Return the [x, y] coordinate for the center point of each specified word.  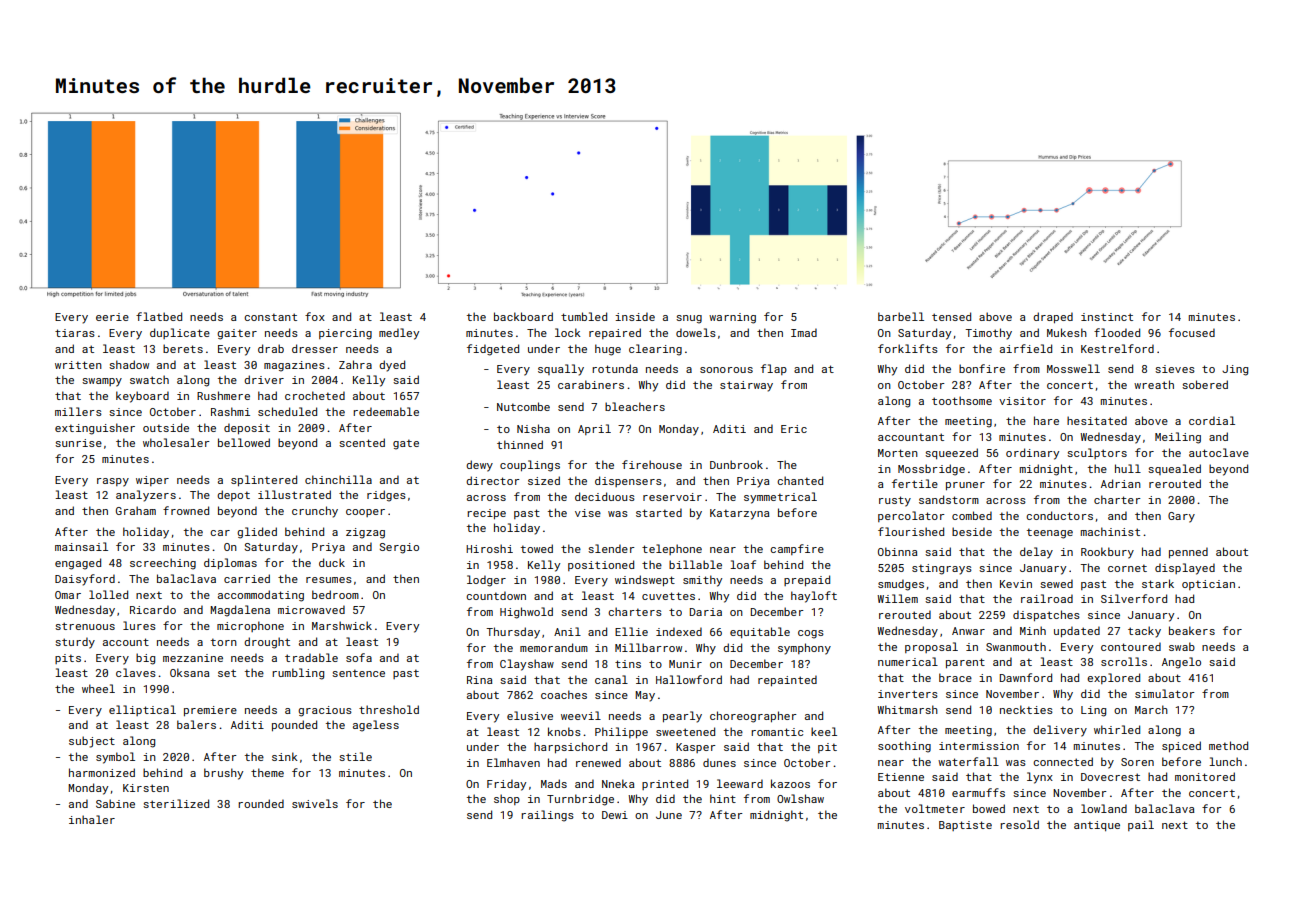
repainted [787, 680]
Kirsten [146, 788]
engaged [78, 564]
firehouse [652, 464]
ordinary [1032, 454]
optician [1208, 585]
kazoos [790, 783]
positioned [601, 565]
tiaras [75, 333]
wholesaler [176, 442]
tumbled [584, 316]
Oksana [189, 672]
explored [1113, 678]
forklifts [908, 348]
